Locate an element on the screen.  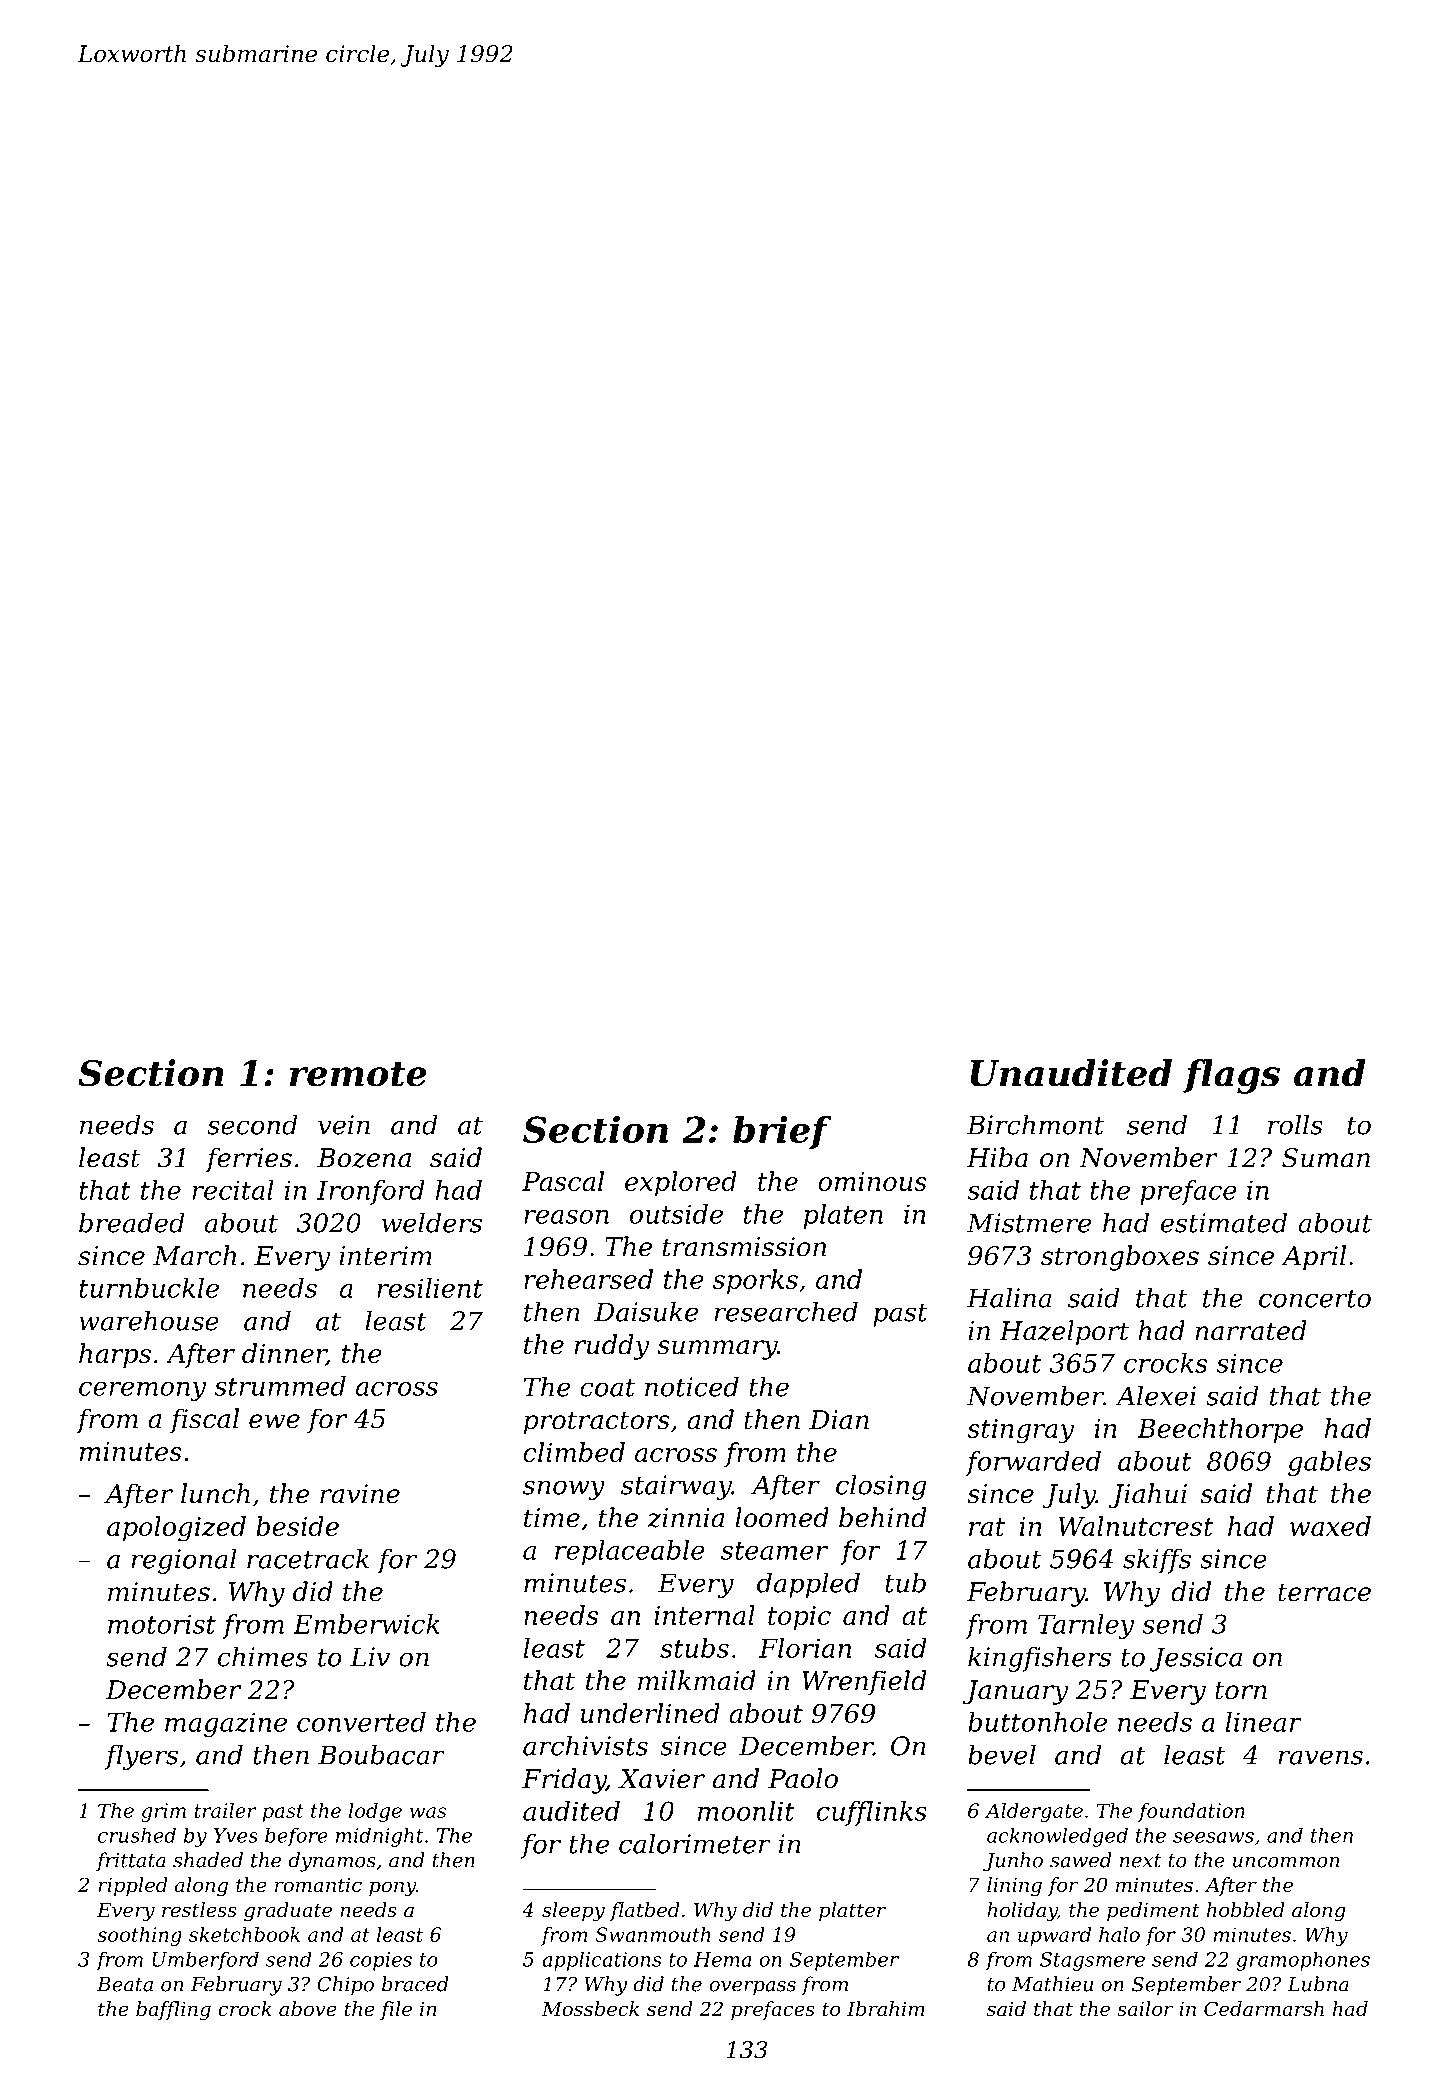
flags is located at coordinates (1231, 1076).
